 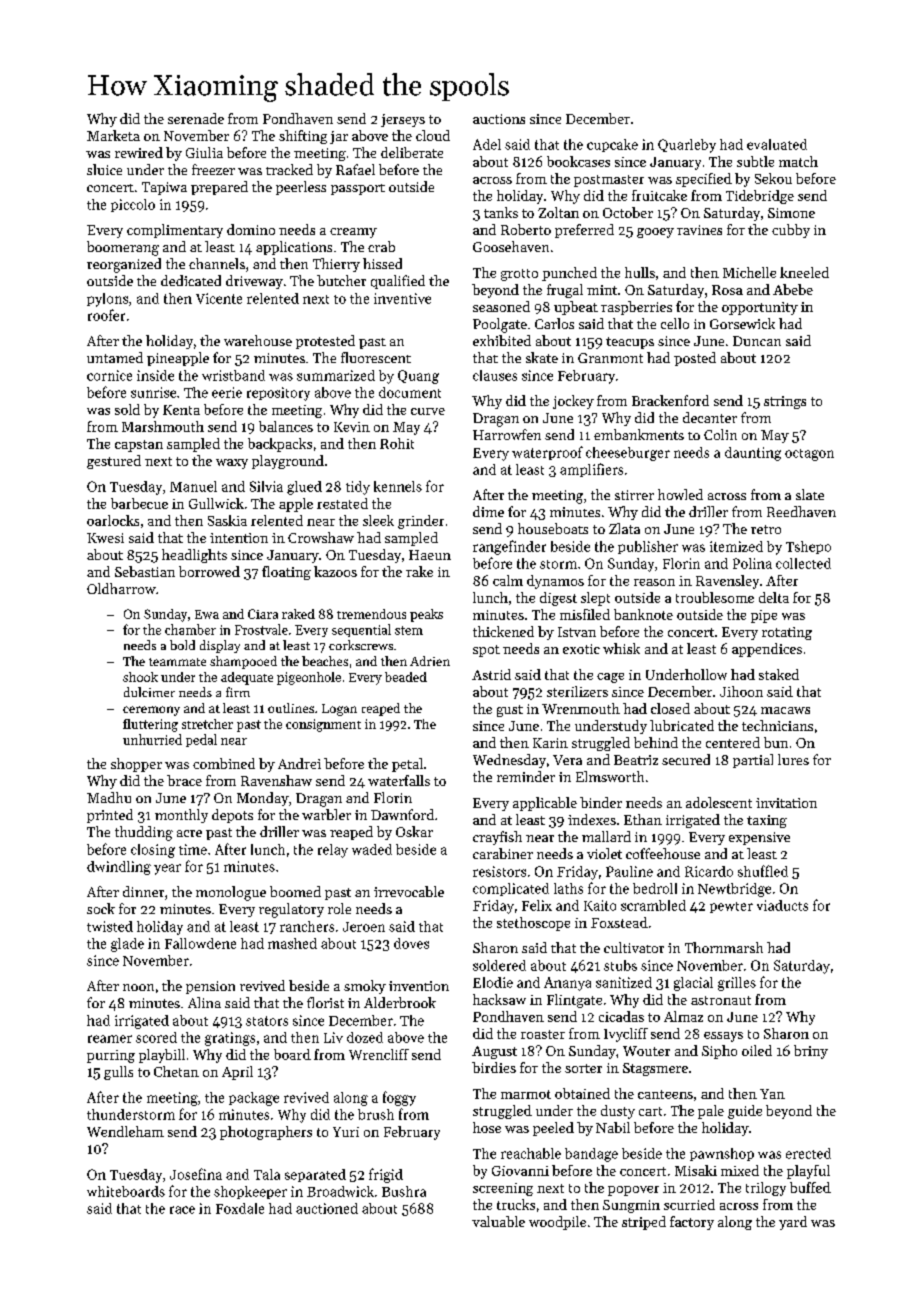 I want to click on ravines, so click(x=699, y=230).
